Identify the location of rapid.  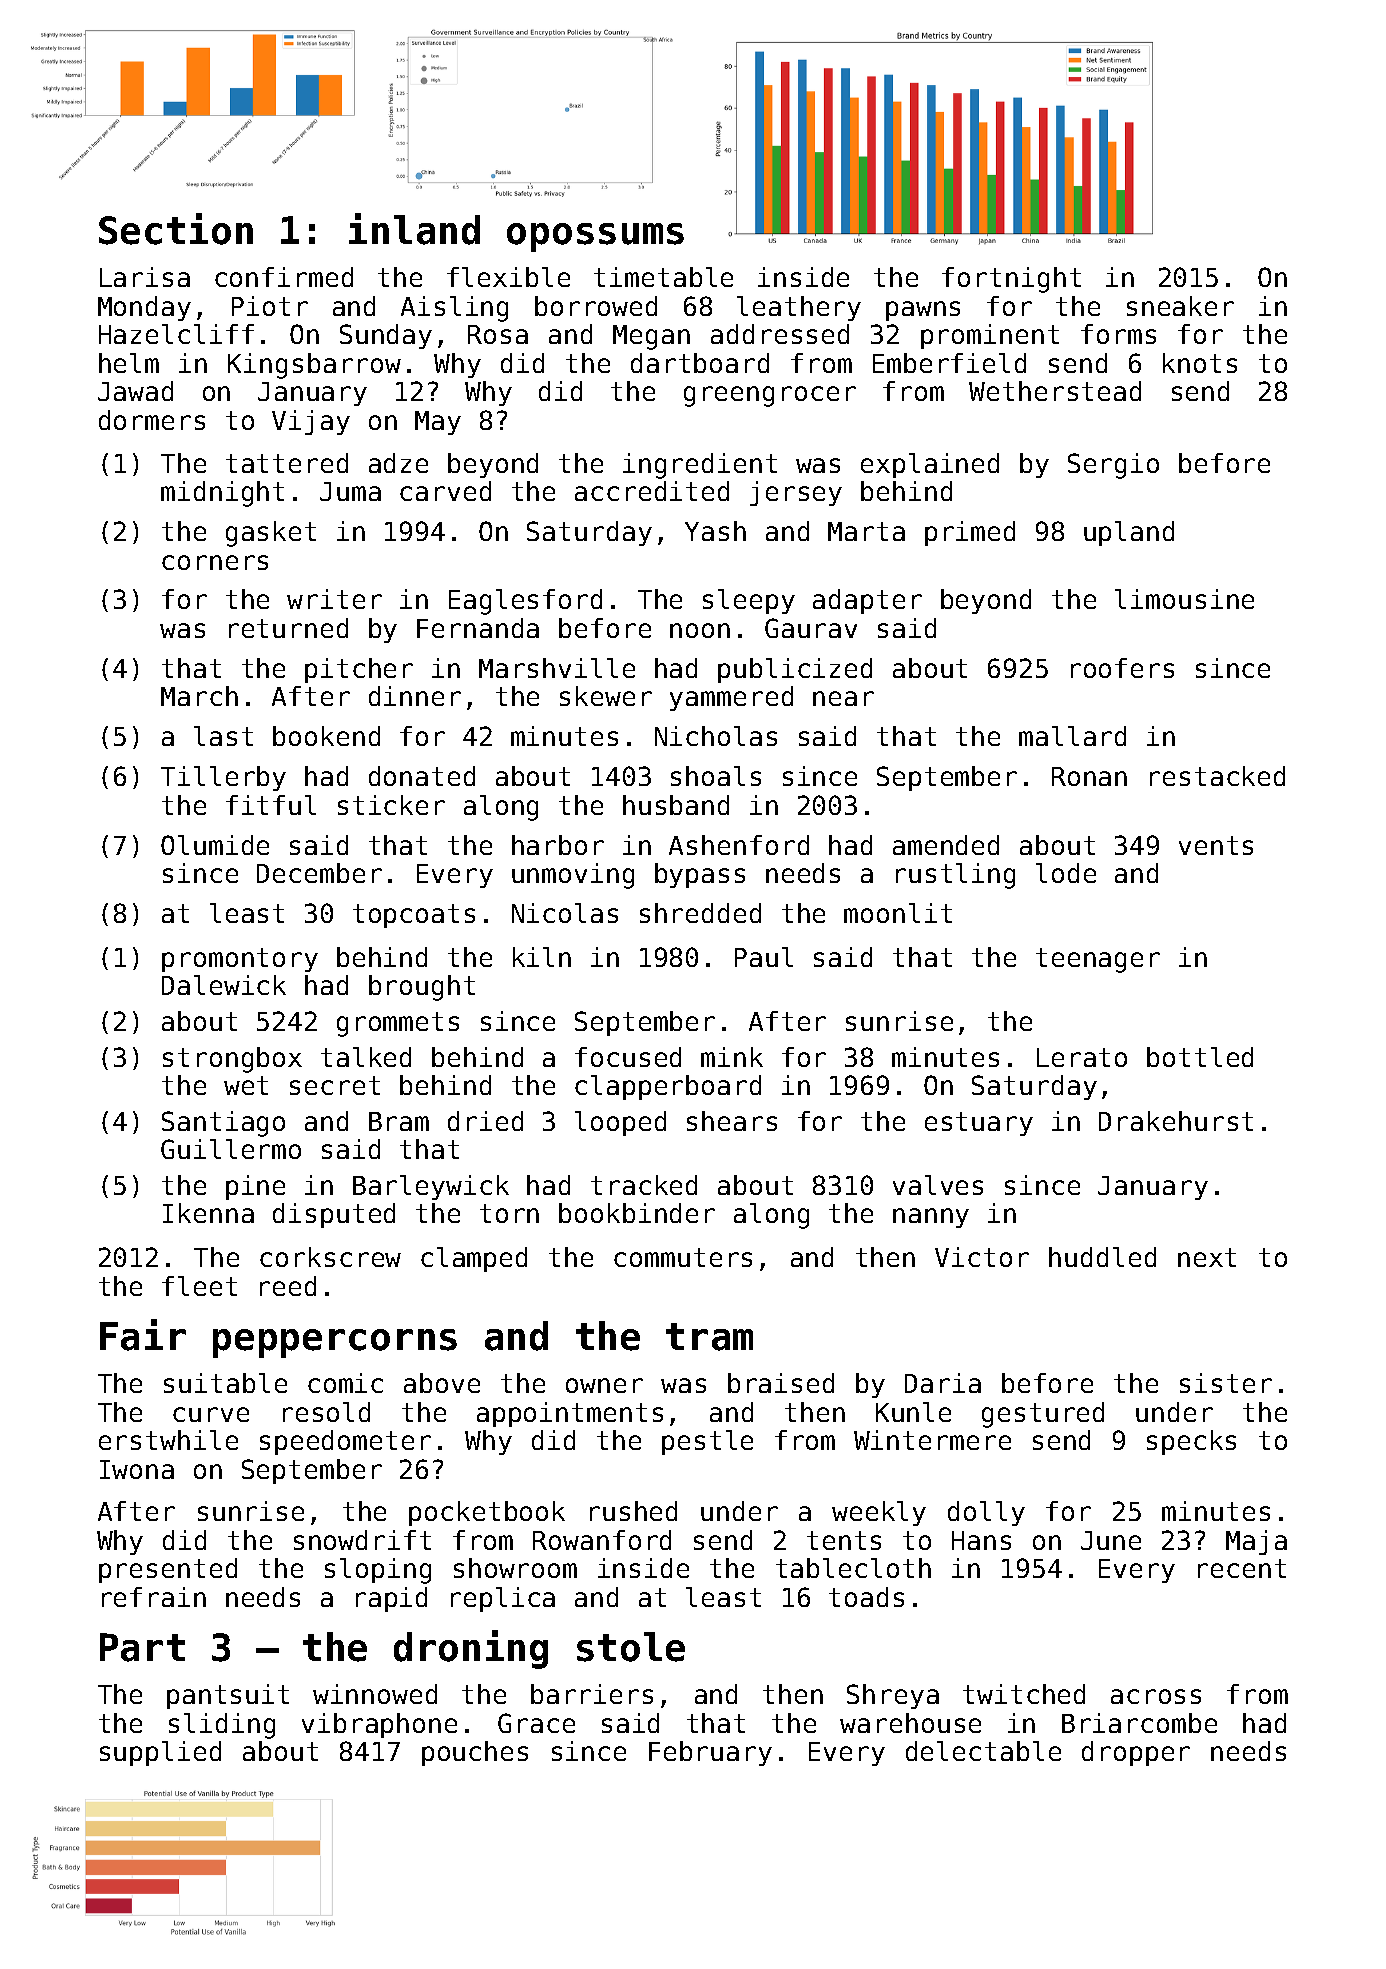
(391, 1599).
